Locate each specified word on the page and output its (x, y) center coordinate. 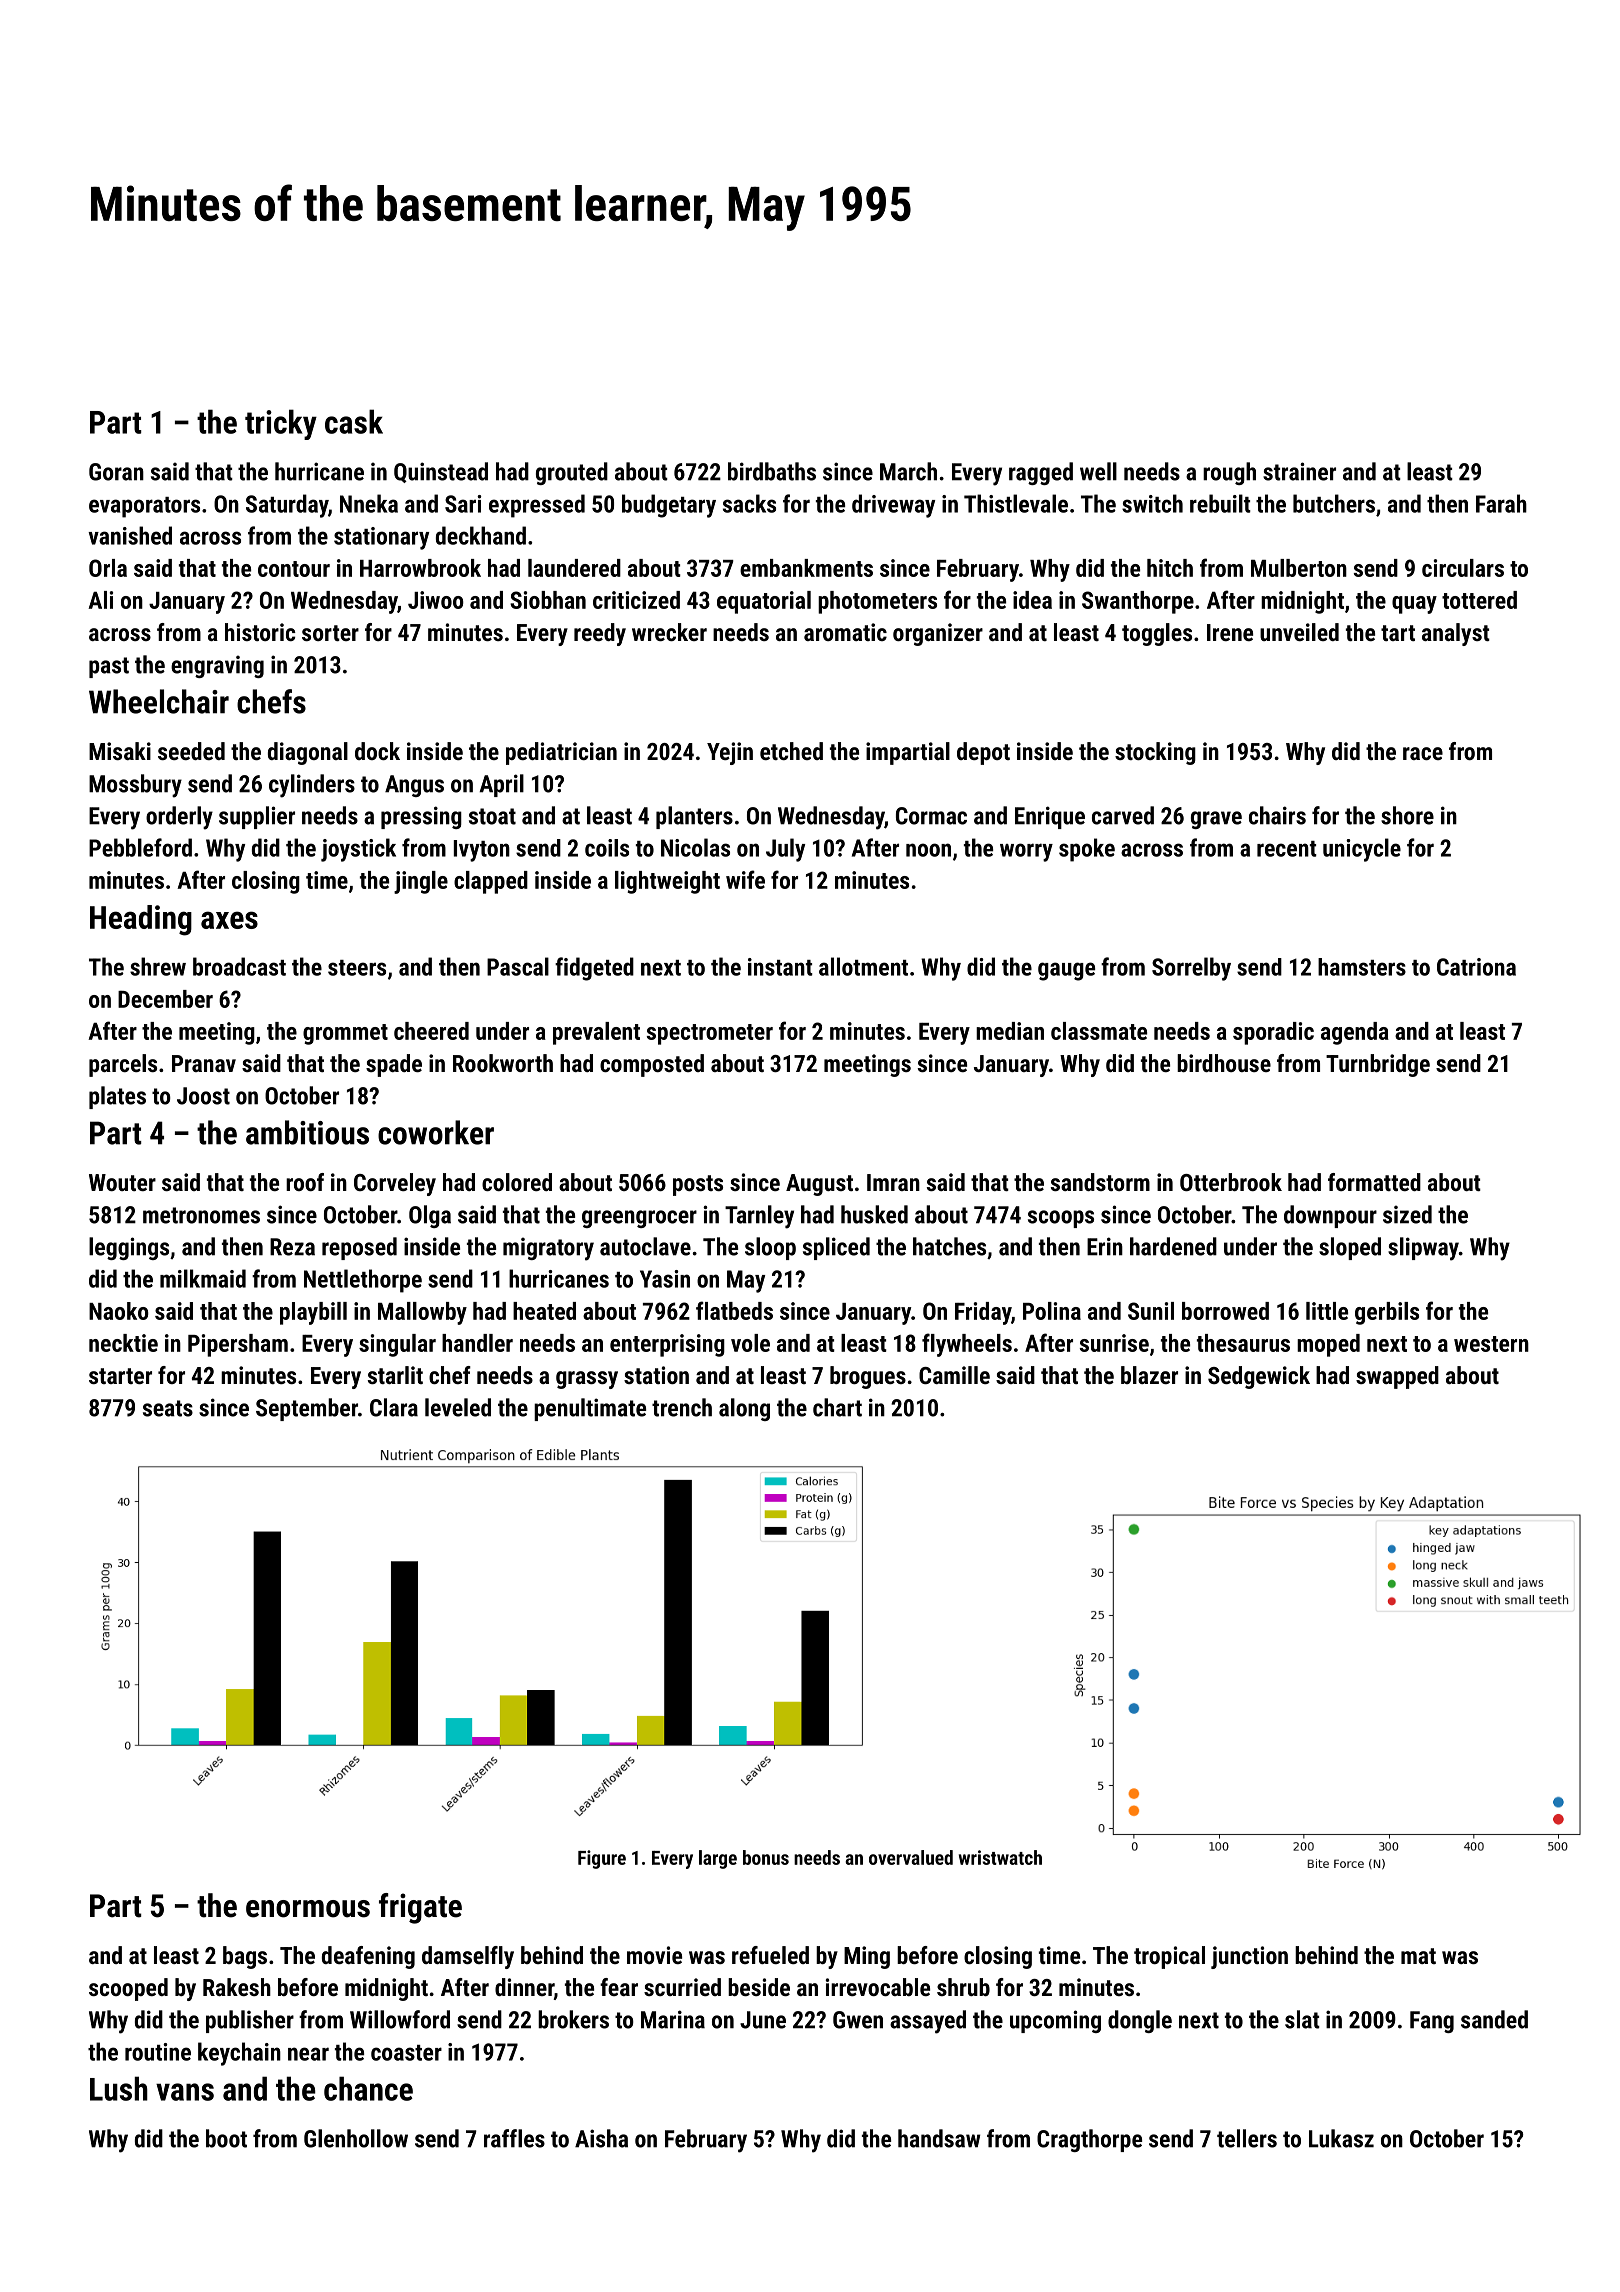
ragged (1041, 473)
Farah (1501, 503)
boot (226, 2138)
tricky (281, 424)
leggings (129, 1248)
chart (837, 1407)
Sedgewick (1259, 1377)
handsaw (939, 2138)
